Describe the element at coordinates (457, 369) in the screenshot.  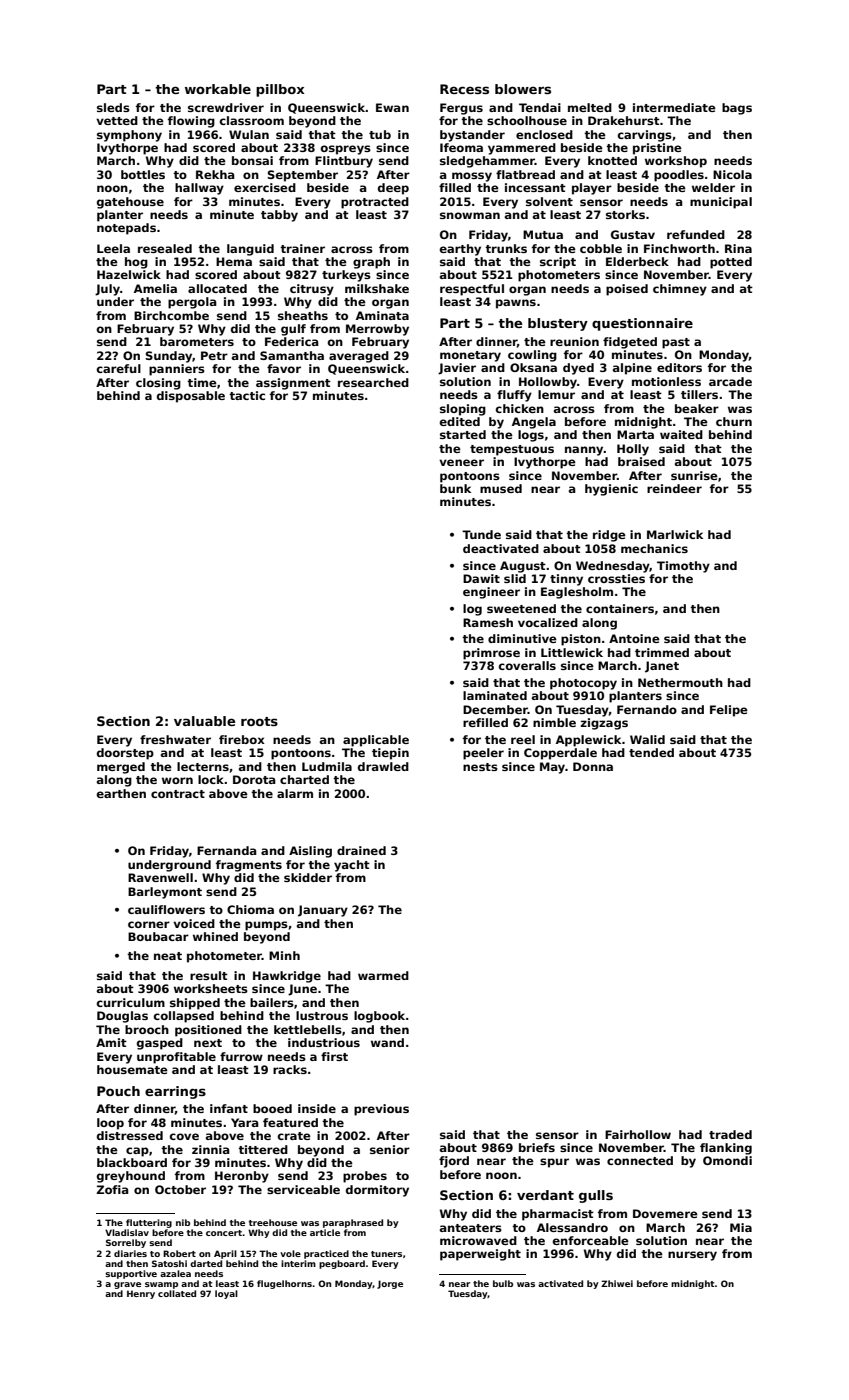
I see `Javier` at that location.
